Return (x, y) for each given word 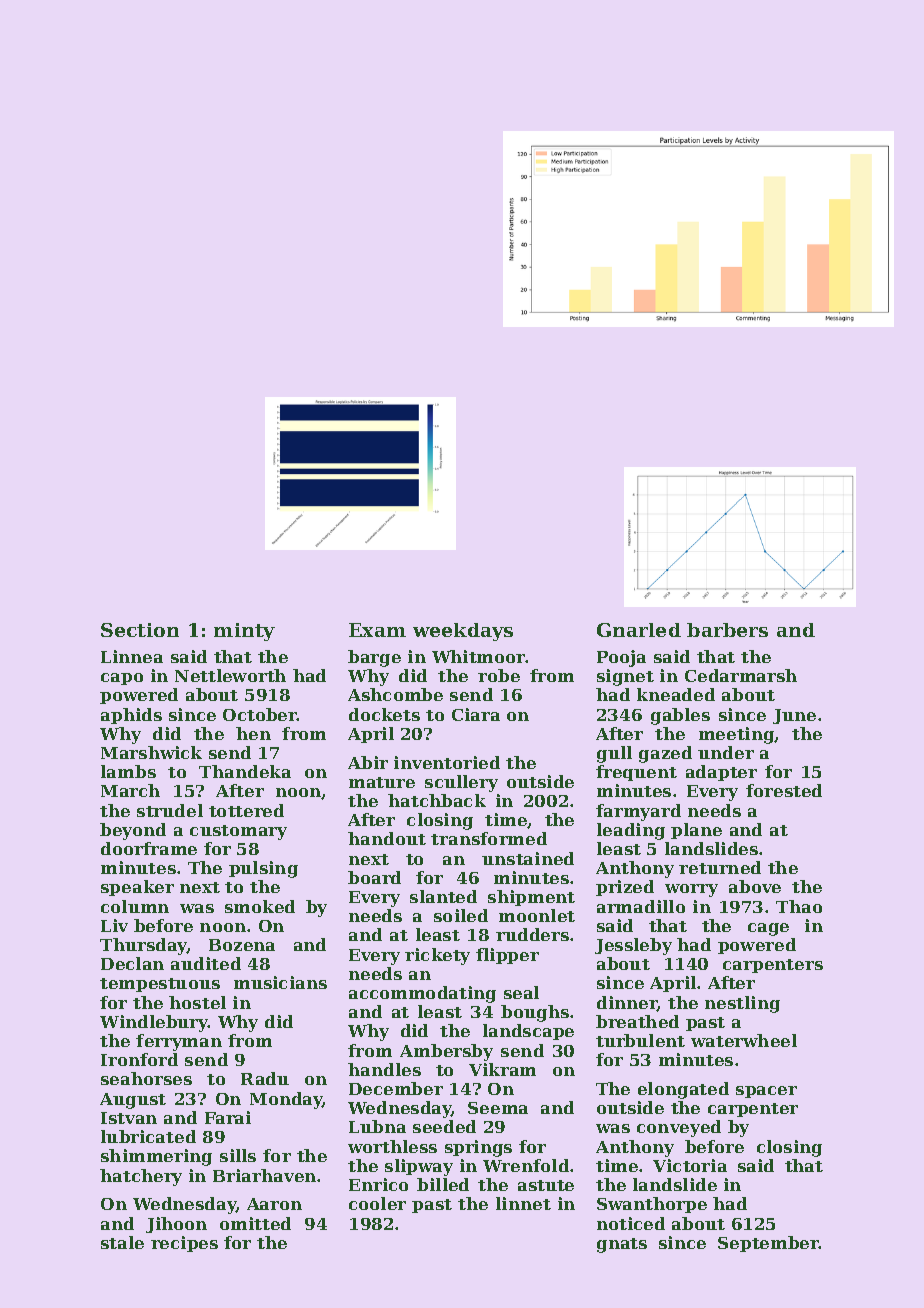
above (755, 886)
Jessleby (633, 946)
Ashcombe (395, 694)
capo (122, 679)
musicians (280, 982)
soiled (461, 915)
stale (122, 1242)
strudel (170, 810)
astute (546, 1185)
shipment (531, 898)
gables (680, 716)
